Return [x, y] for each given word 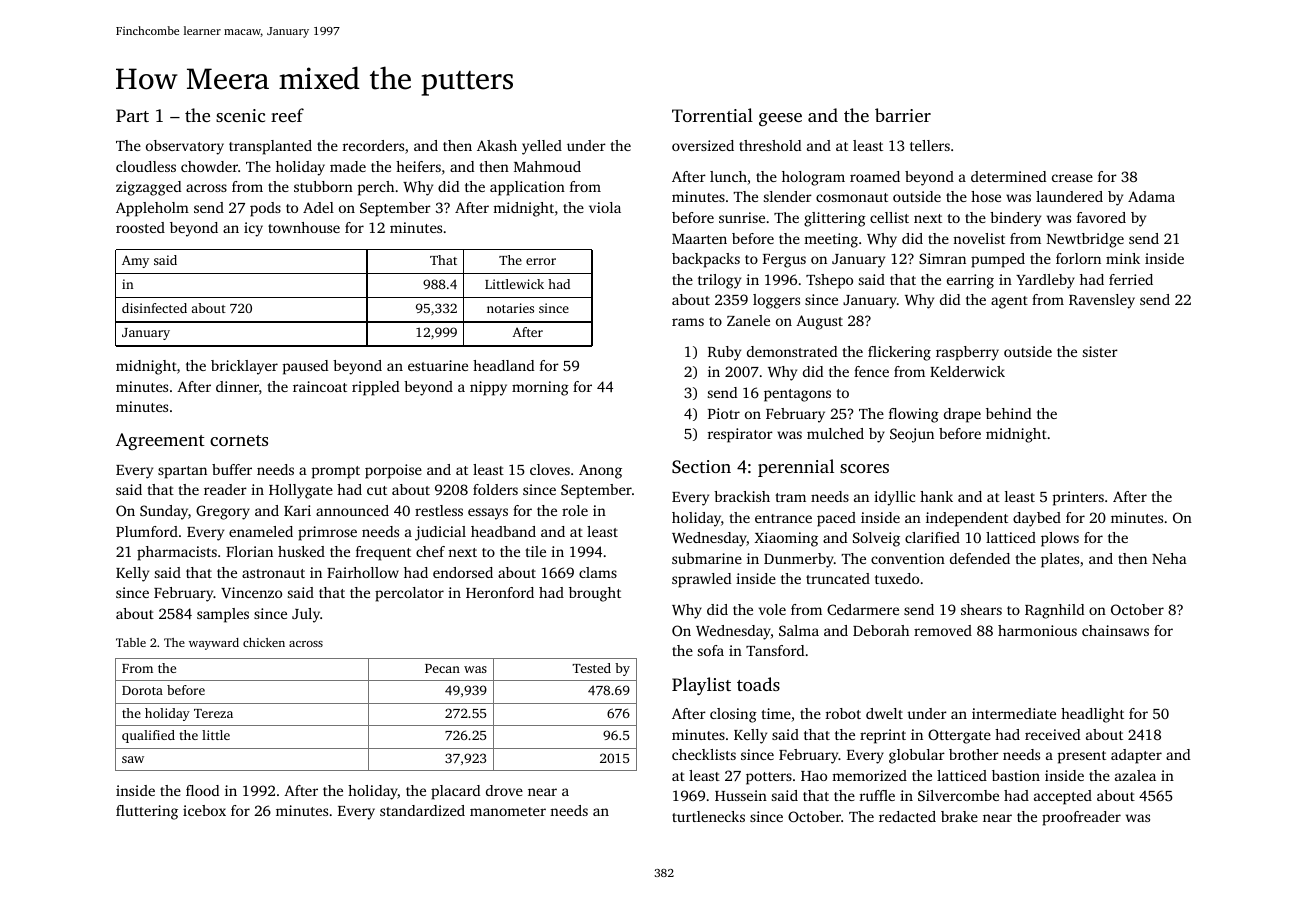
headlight [1092, 715]
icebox [204, 810]
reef [287, 115]
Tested [591, 668]
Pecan [442, 668]
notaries [510, 308]
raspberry [967, 353]
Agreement [160, 441]
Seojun [912, 435]
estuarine [438, 365]
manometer [508, 811]
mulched [835, 433]
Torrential [712, 115]
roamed [875, 176]
